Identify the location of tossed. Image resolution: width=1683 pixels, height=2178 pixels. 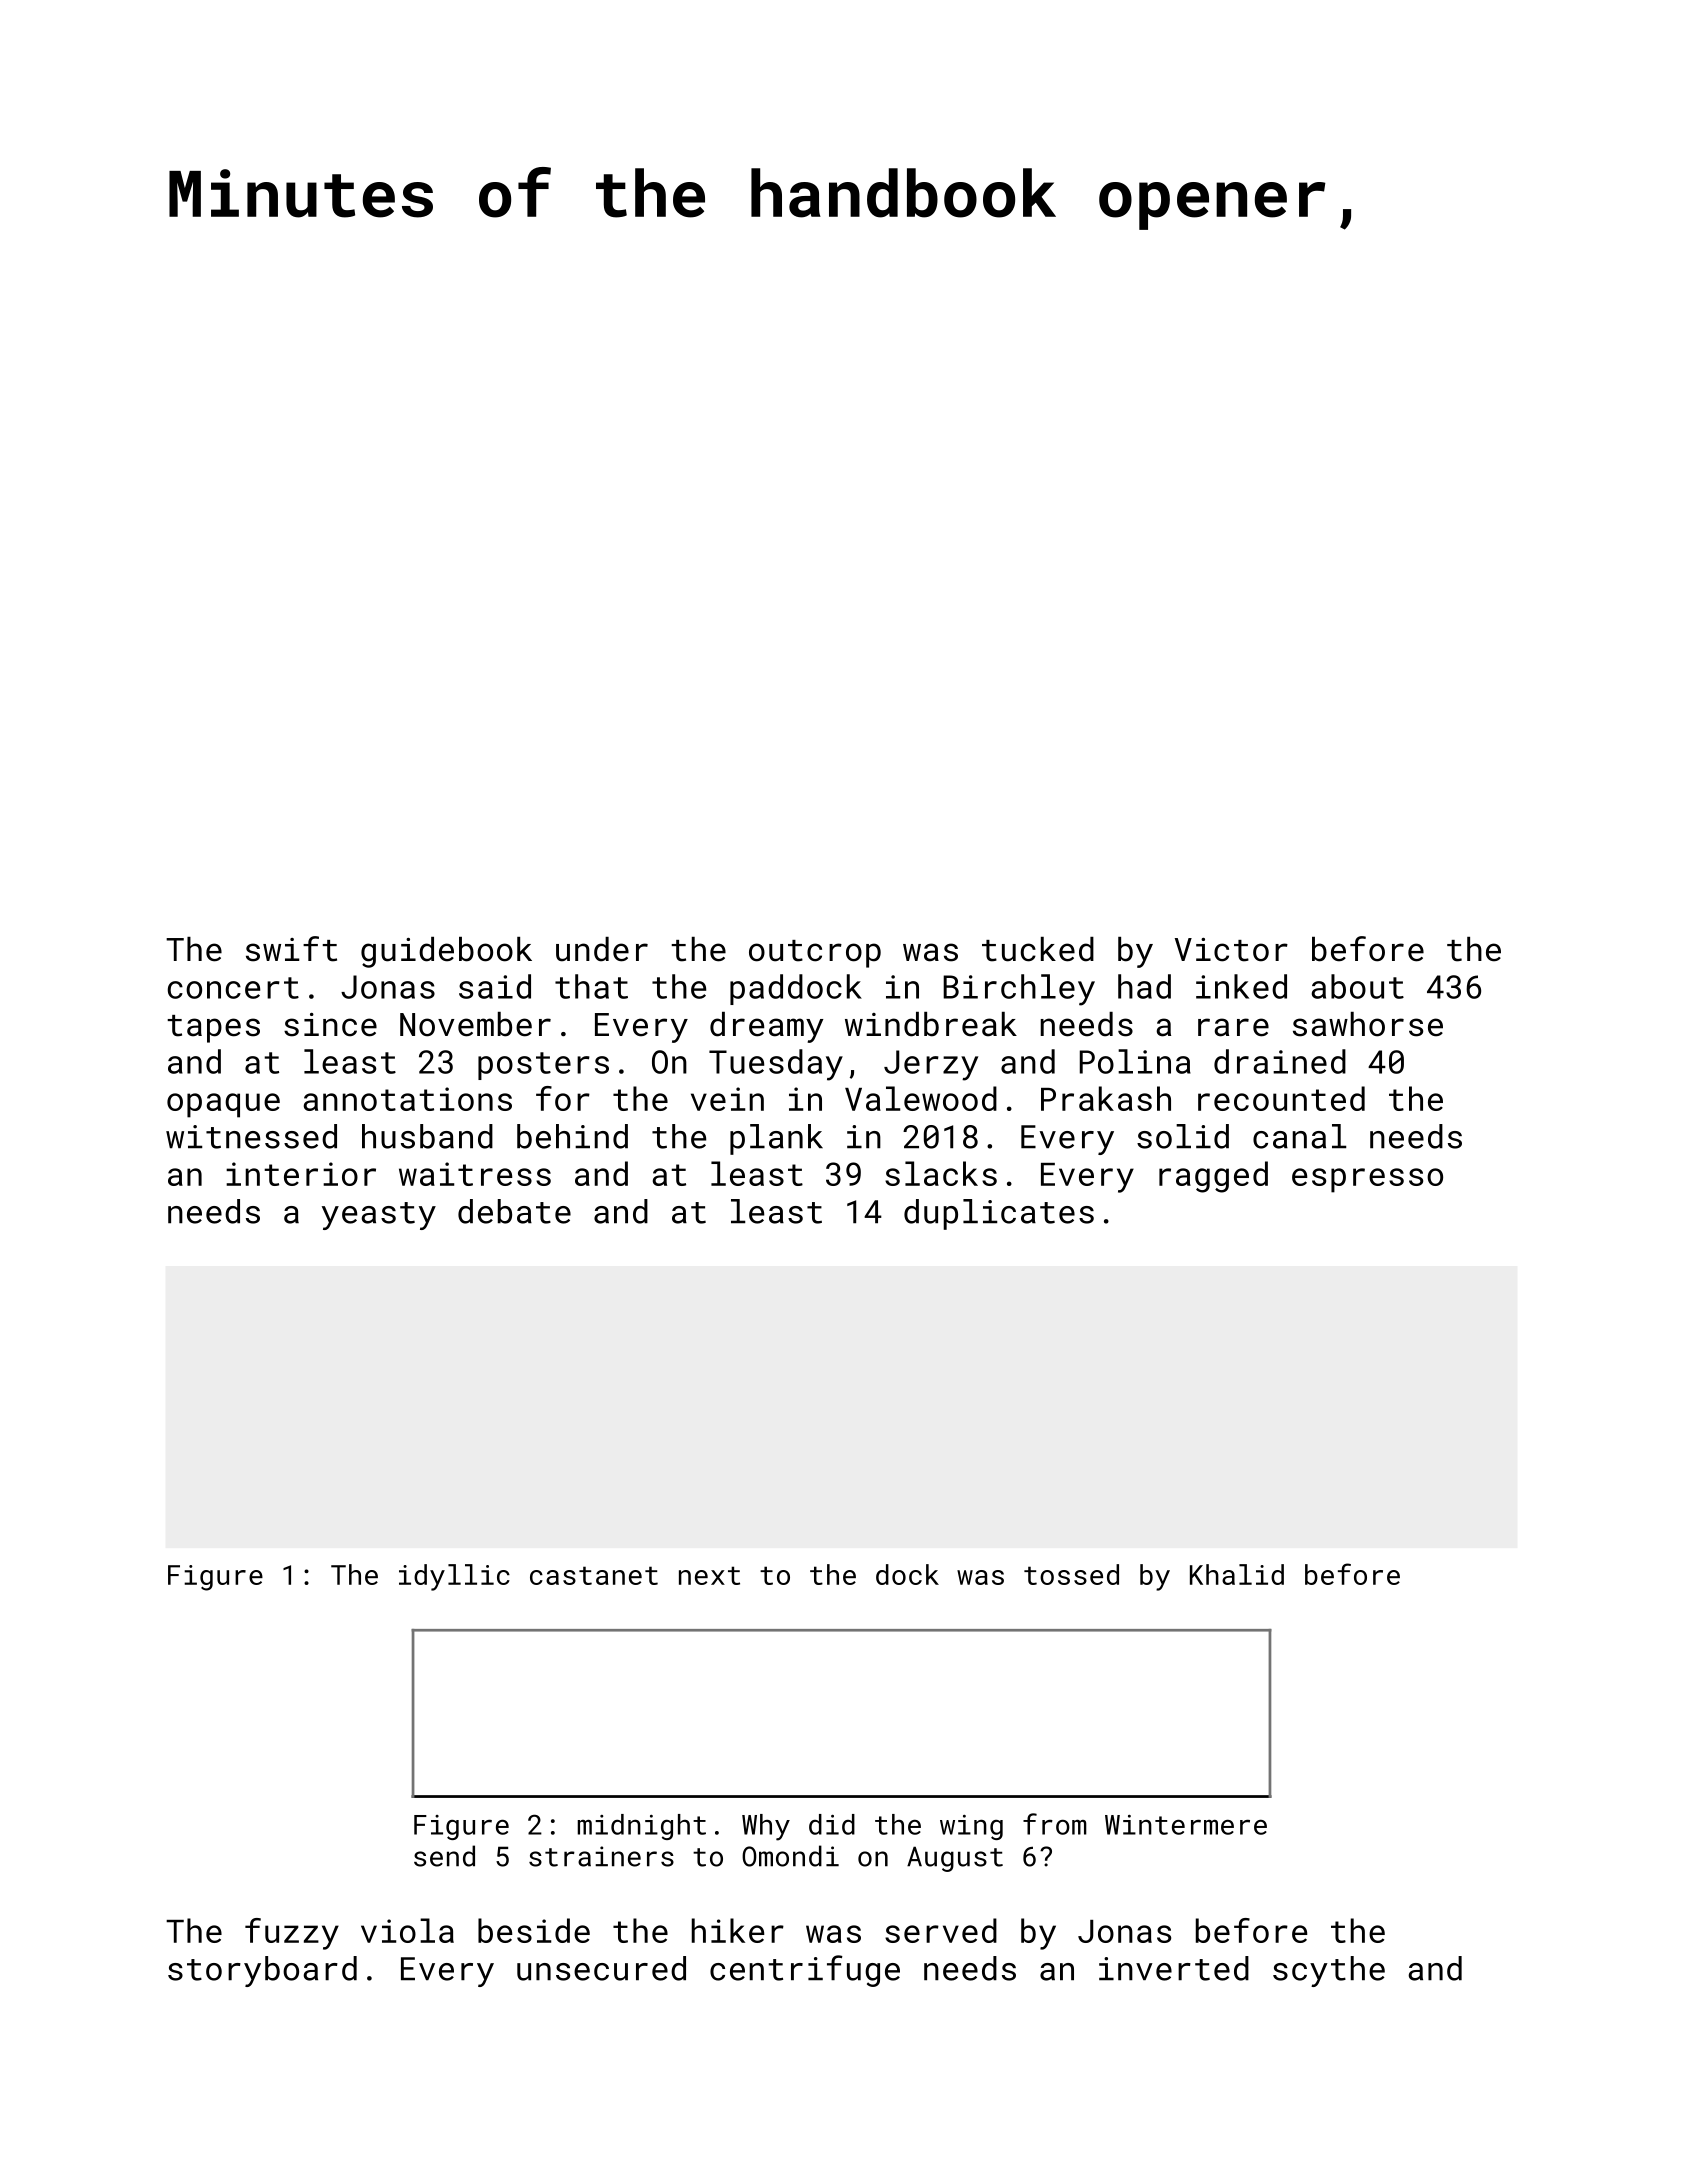
(1071, 1574).
